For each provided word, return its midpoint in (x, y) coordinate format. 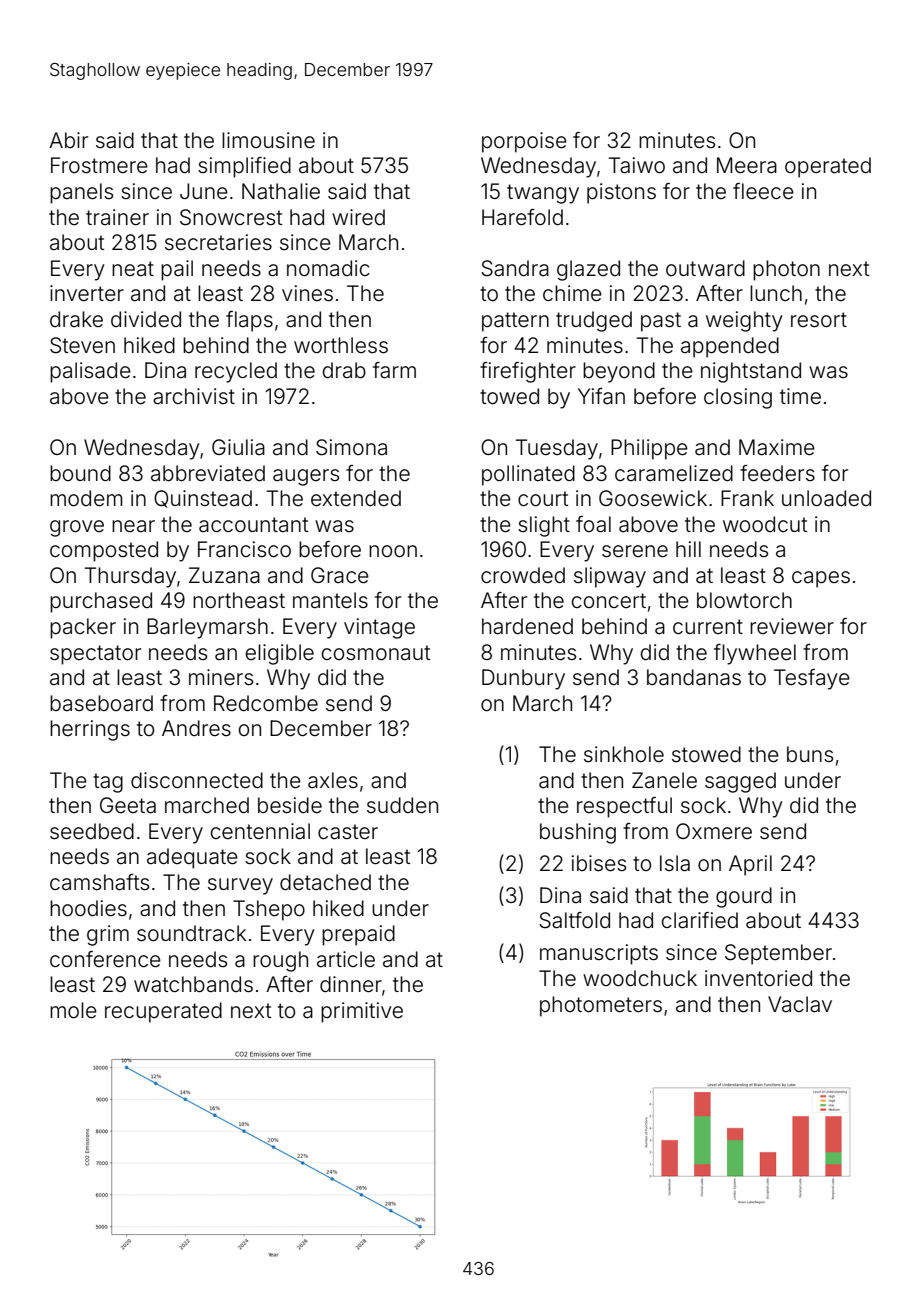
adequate (192, 858)
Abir (68, 140)
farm (394, 370)
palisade (90, 372)
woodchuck (640, 978)
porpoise (524, 142)
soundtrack (191, 933)
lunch (776, 293)
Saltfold (574, 920)
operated (828, 167)
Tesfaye (812, 679)
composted (104, 551)
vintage (379, 628)
